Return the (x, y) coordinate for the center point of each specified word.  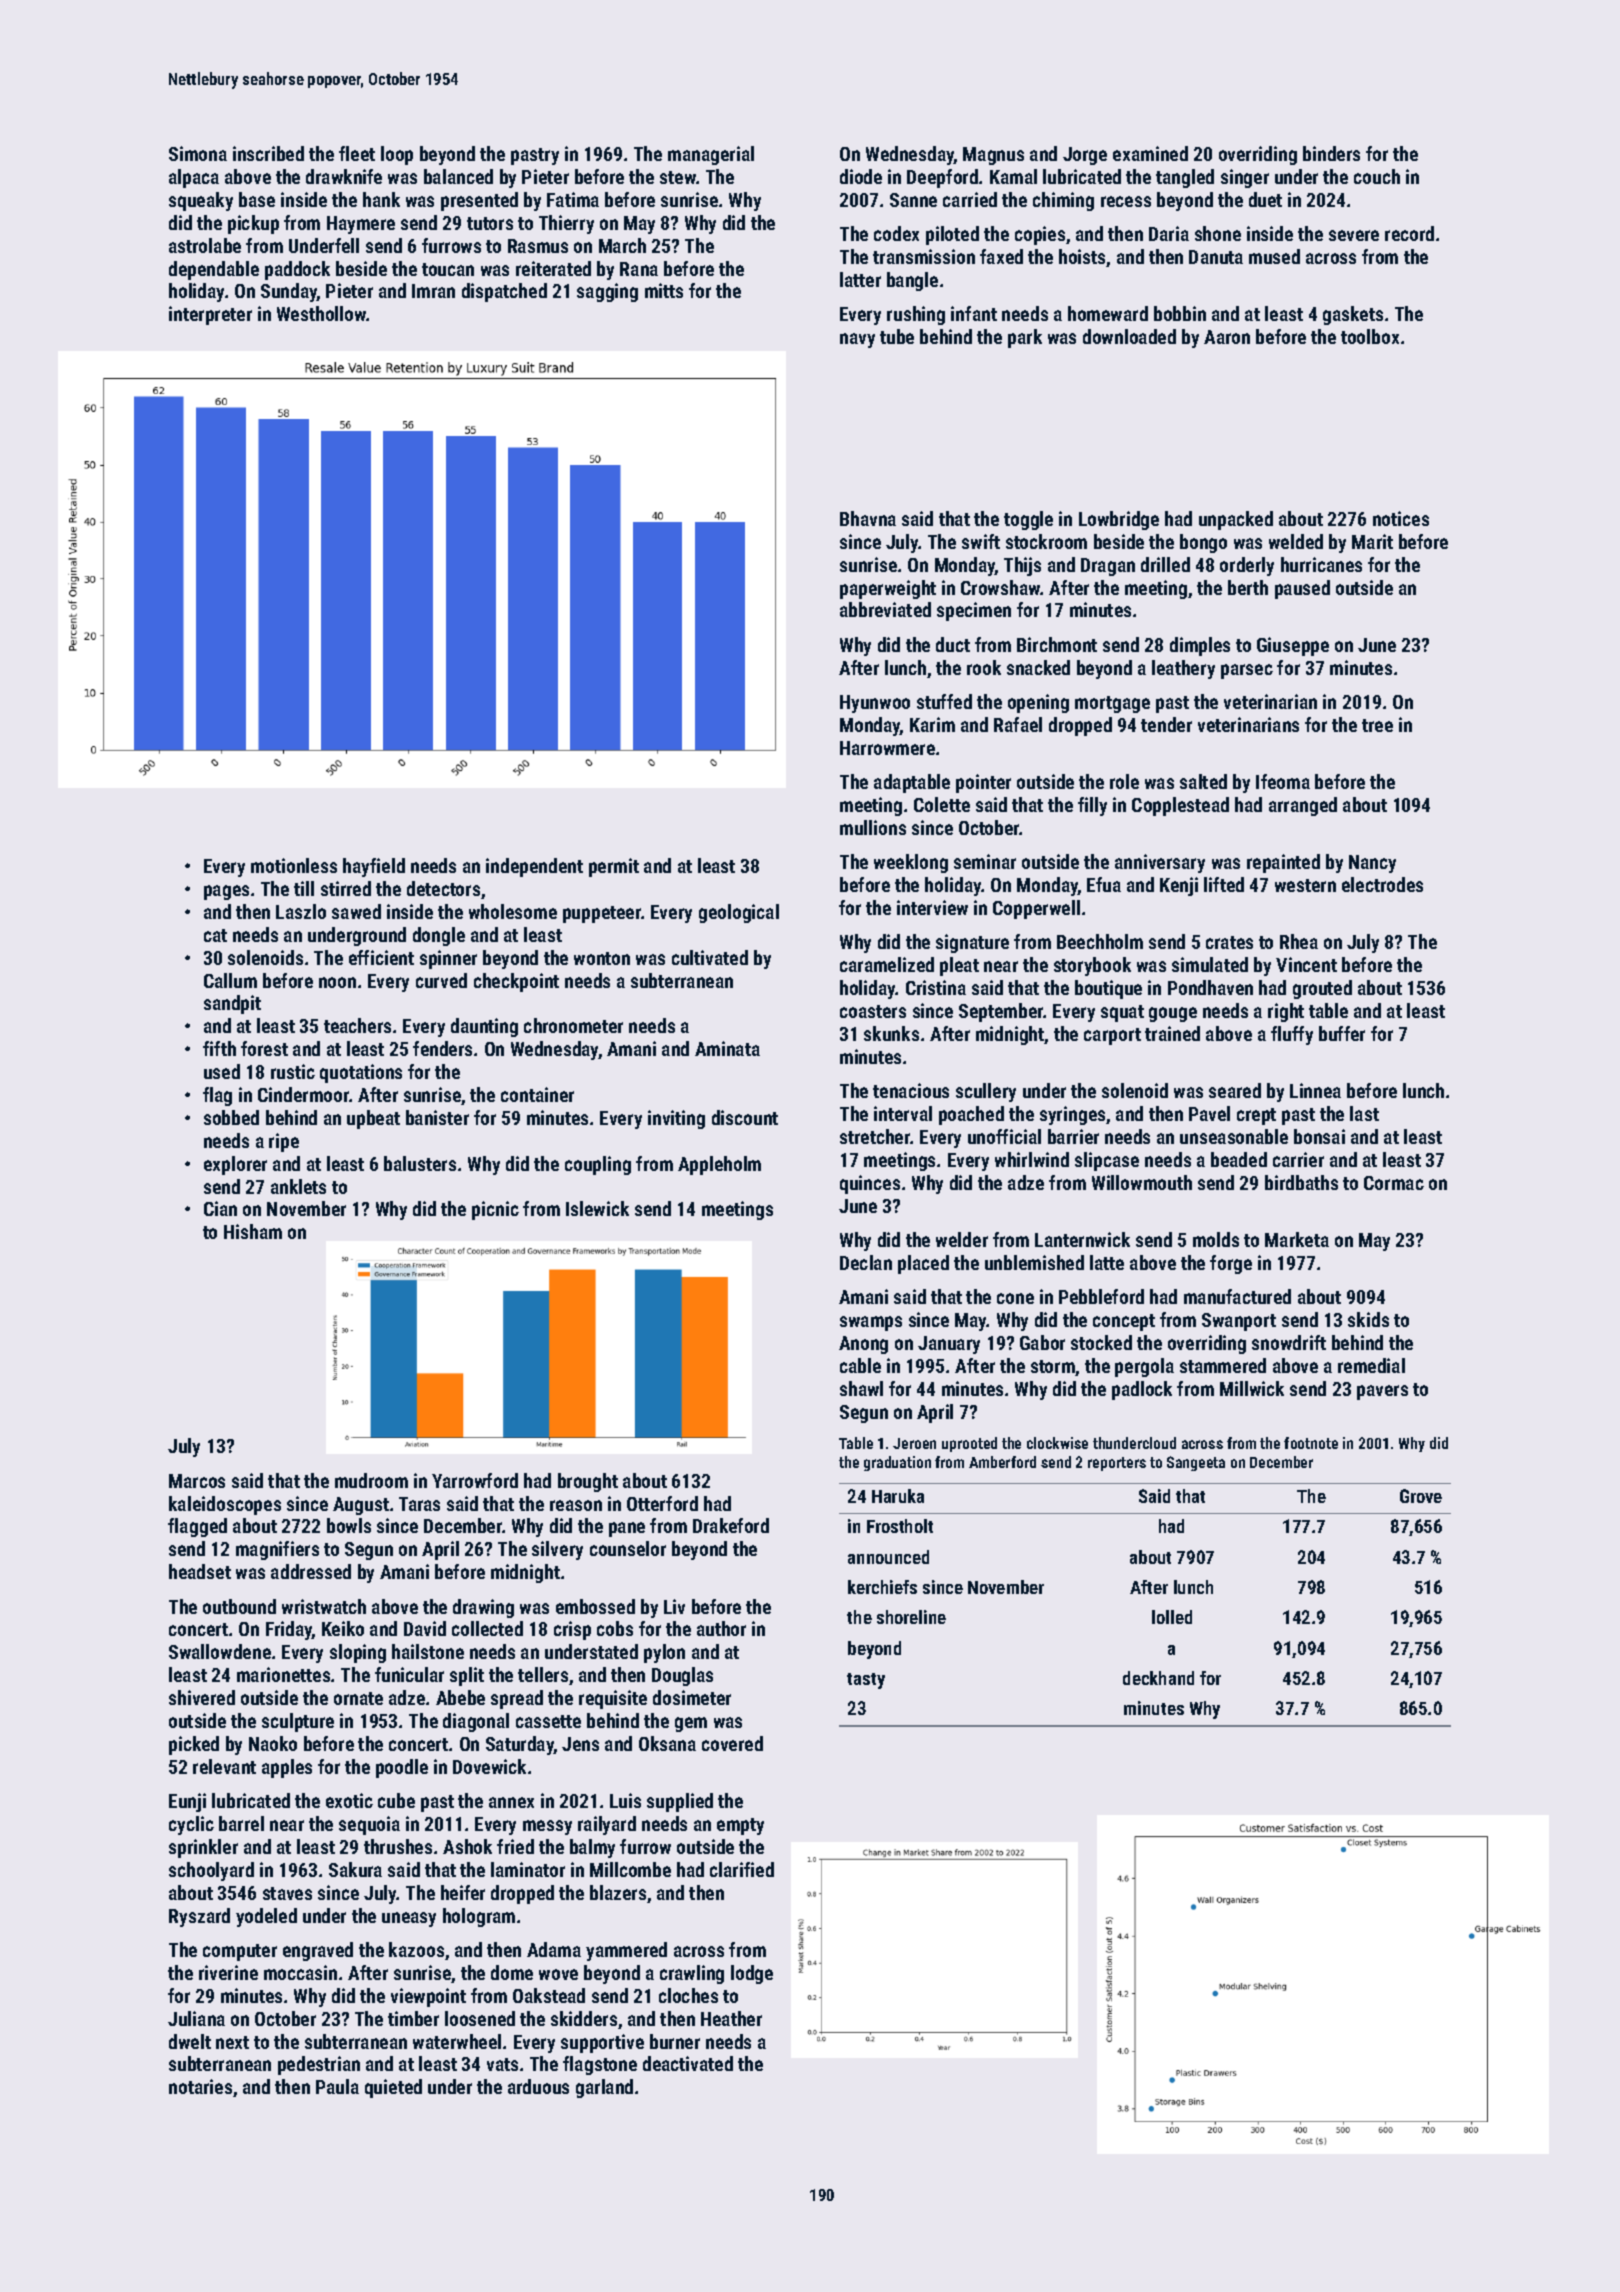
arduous (538, 2086)
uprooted (969, 1444)
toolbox (1370, 336)
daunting (484, 1027)
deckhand (1158, 1678)
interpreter (210, 315)
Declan (866, 1262)
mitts (664, 290)
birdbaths (1301, 1182)
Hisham (253, 1231)
